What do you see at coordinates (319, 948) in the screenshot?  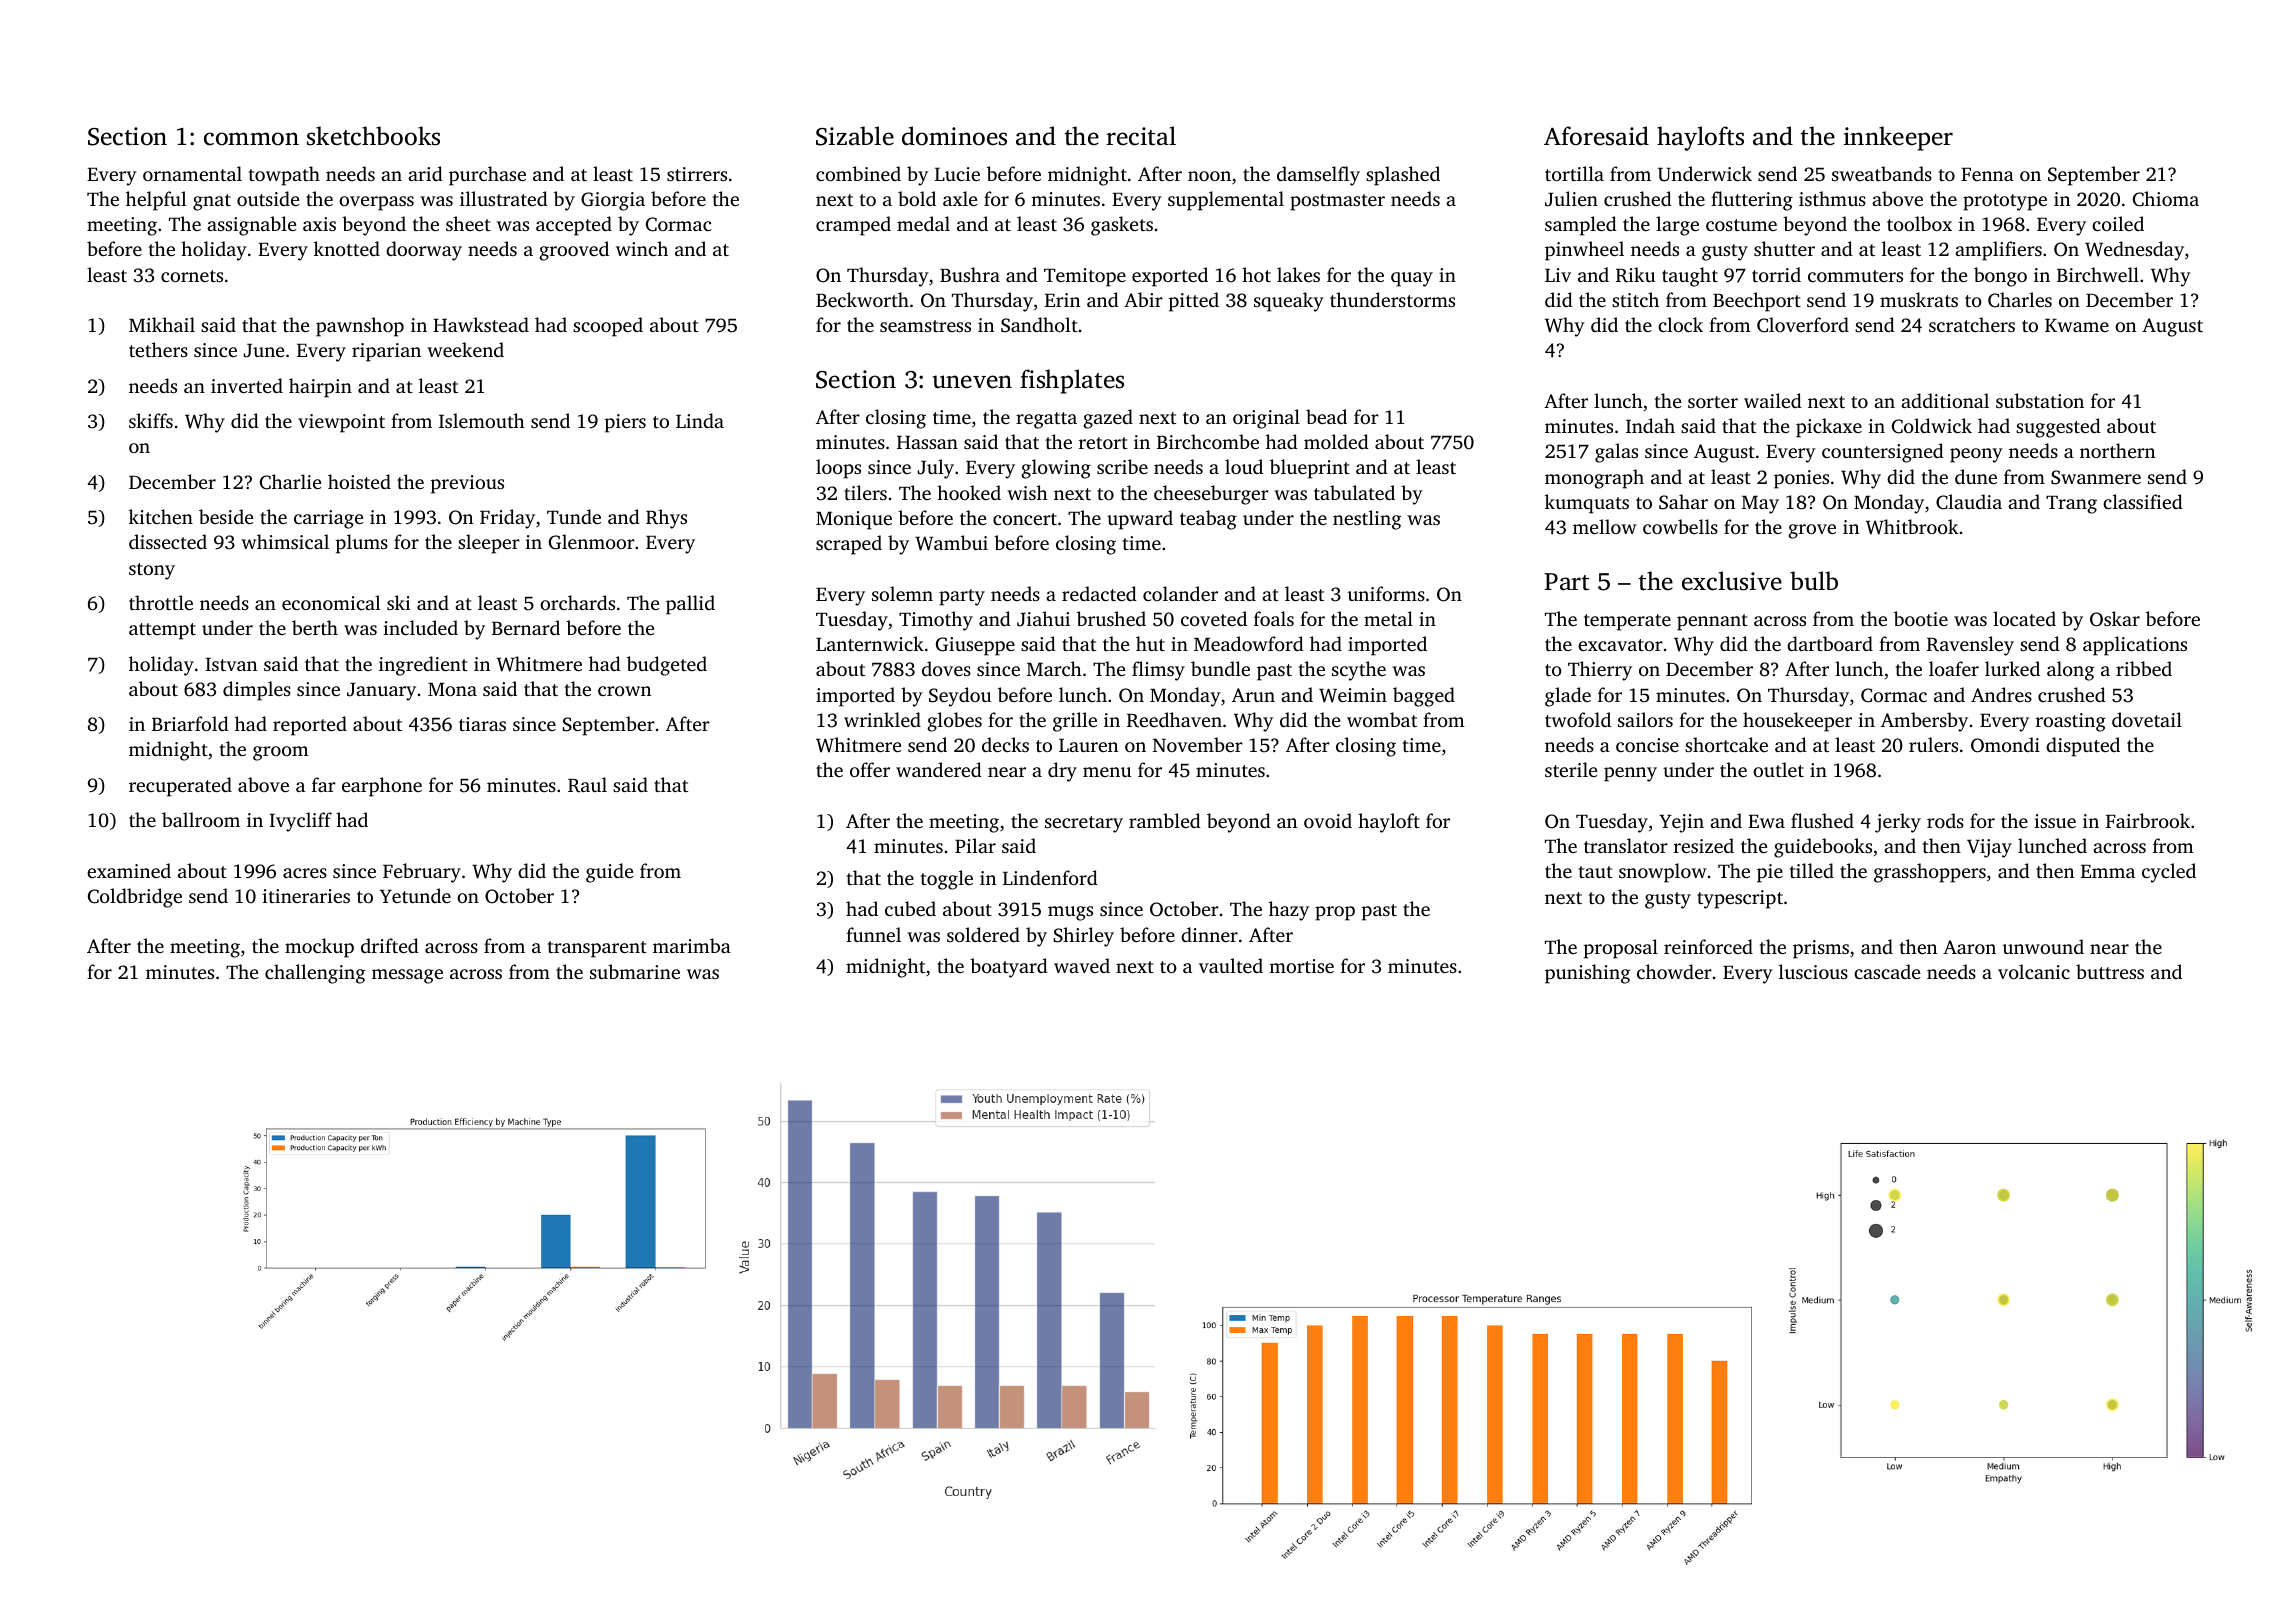 I see `mockup` at bounding box center [319, 948].
